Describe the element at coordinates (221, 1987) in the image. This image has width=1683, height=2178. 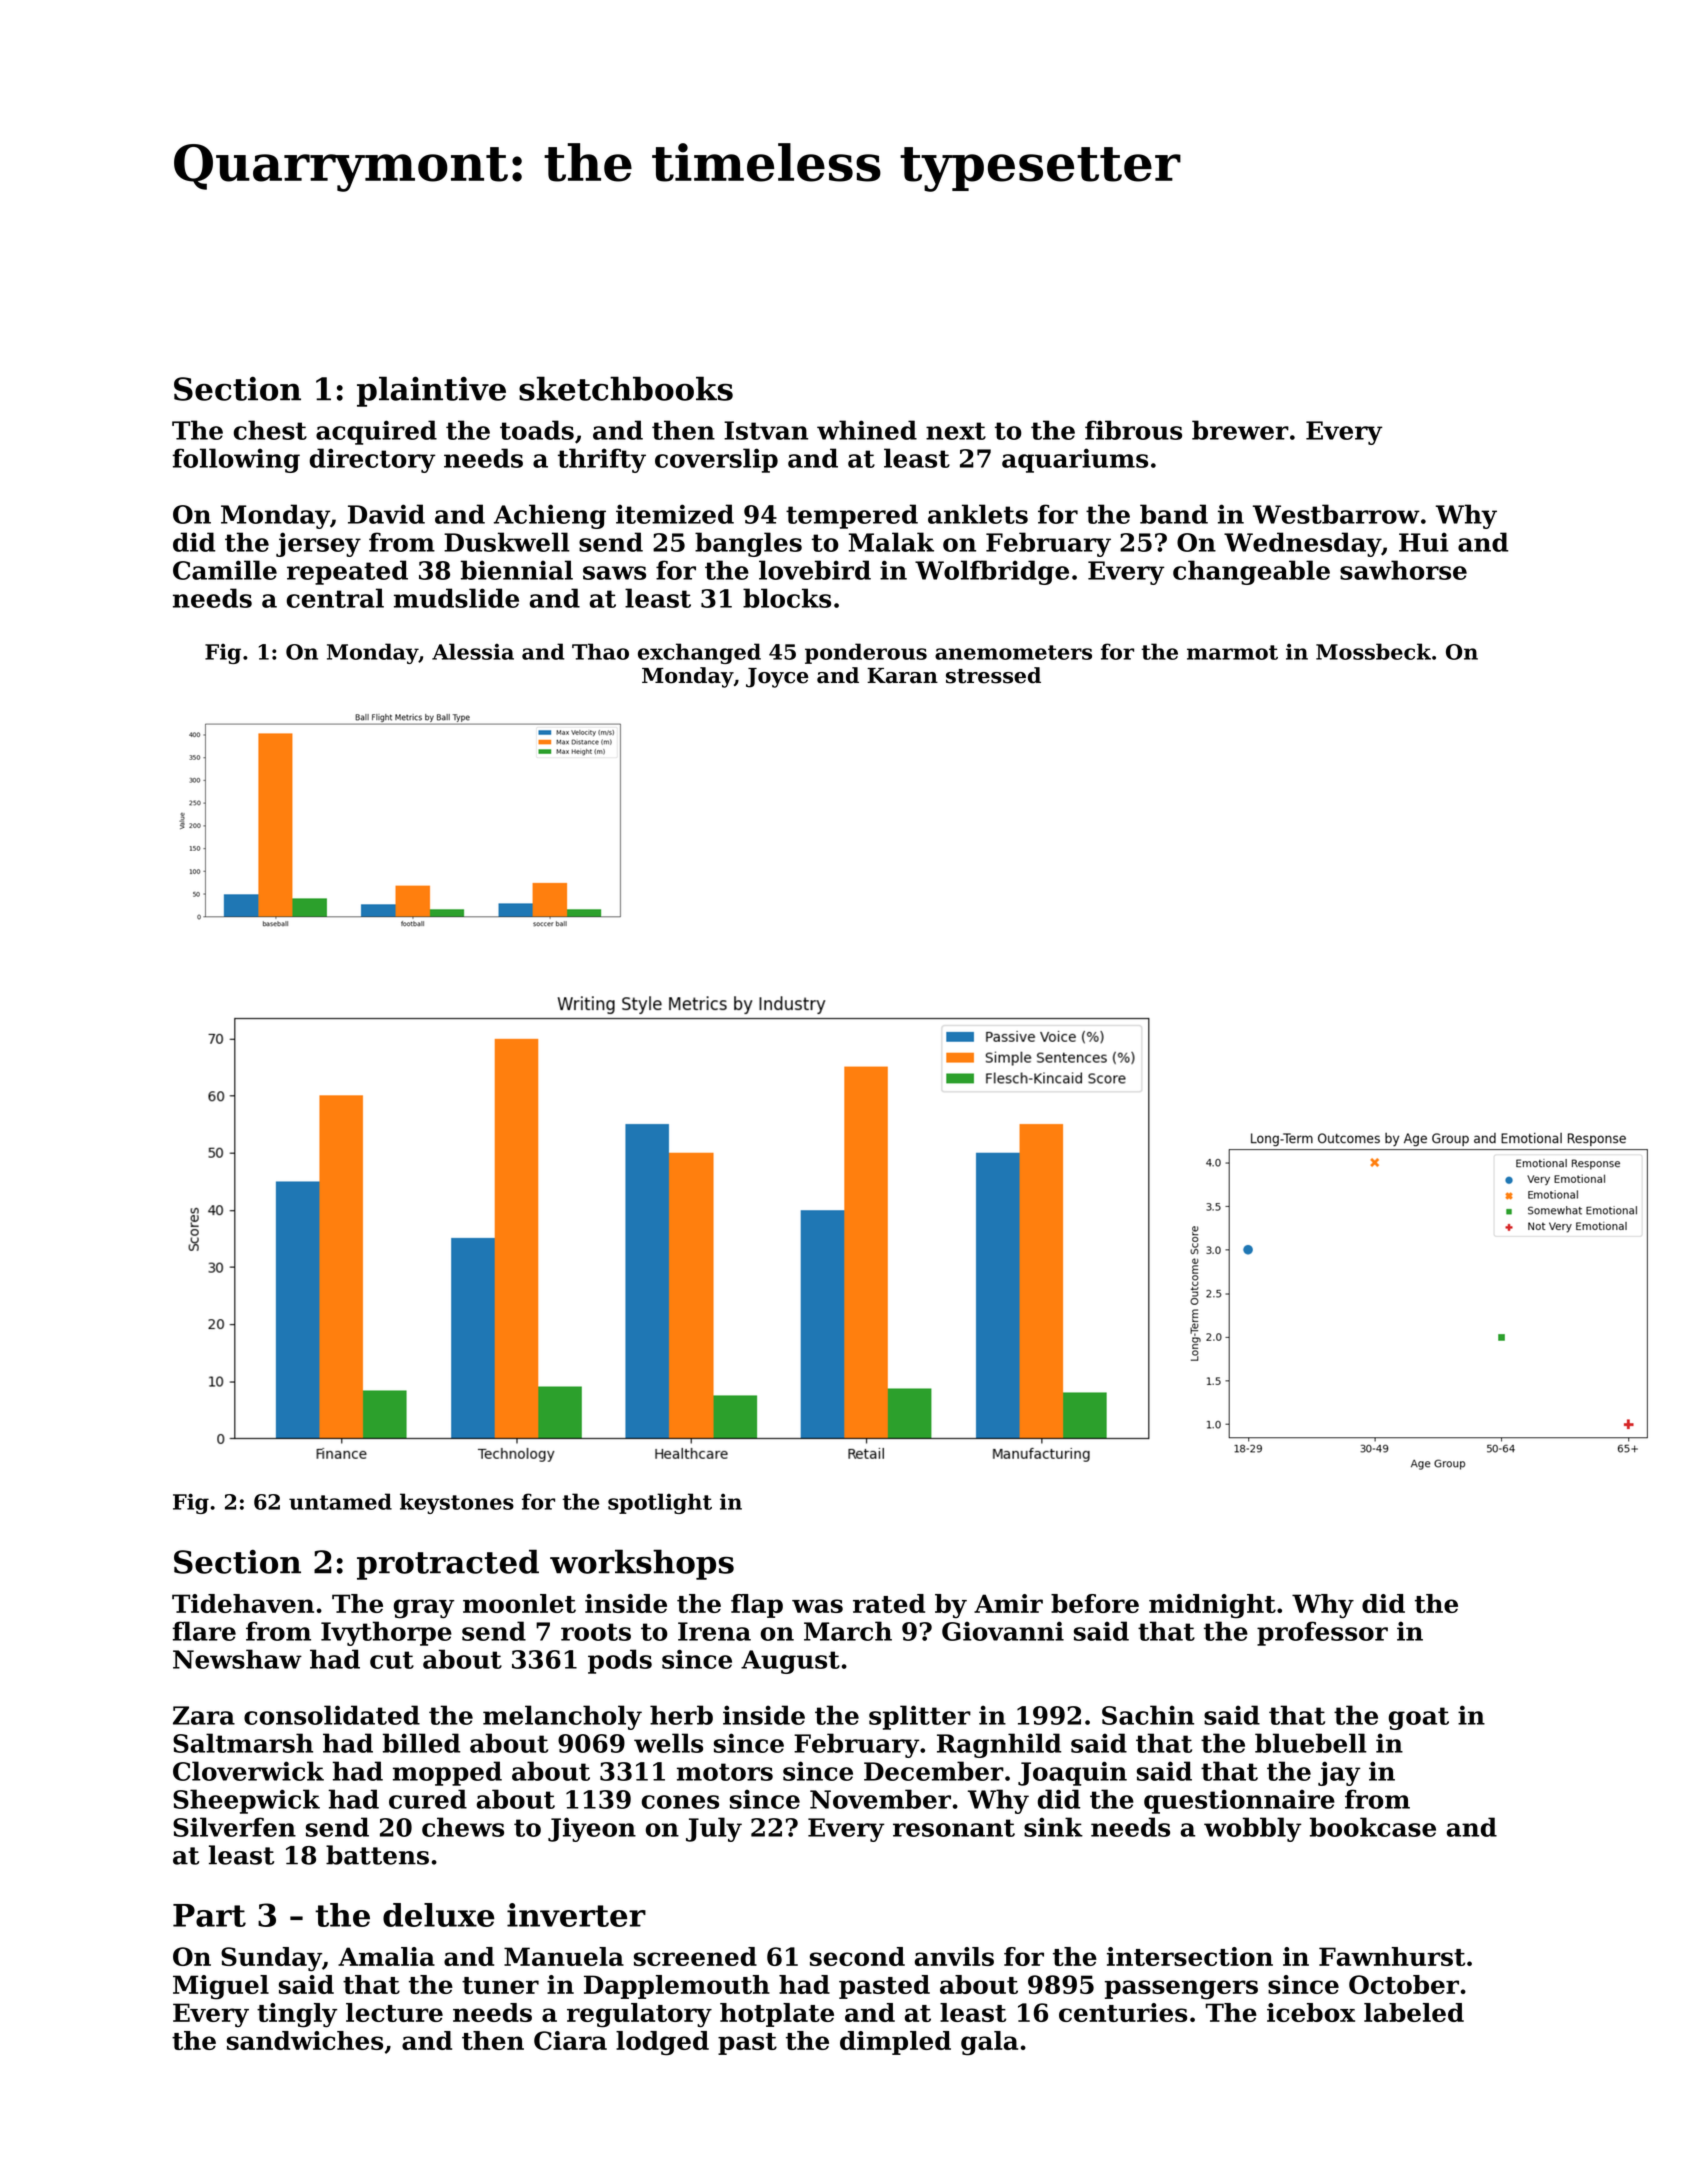
I see `Miguel` at that location.
